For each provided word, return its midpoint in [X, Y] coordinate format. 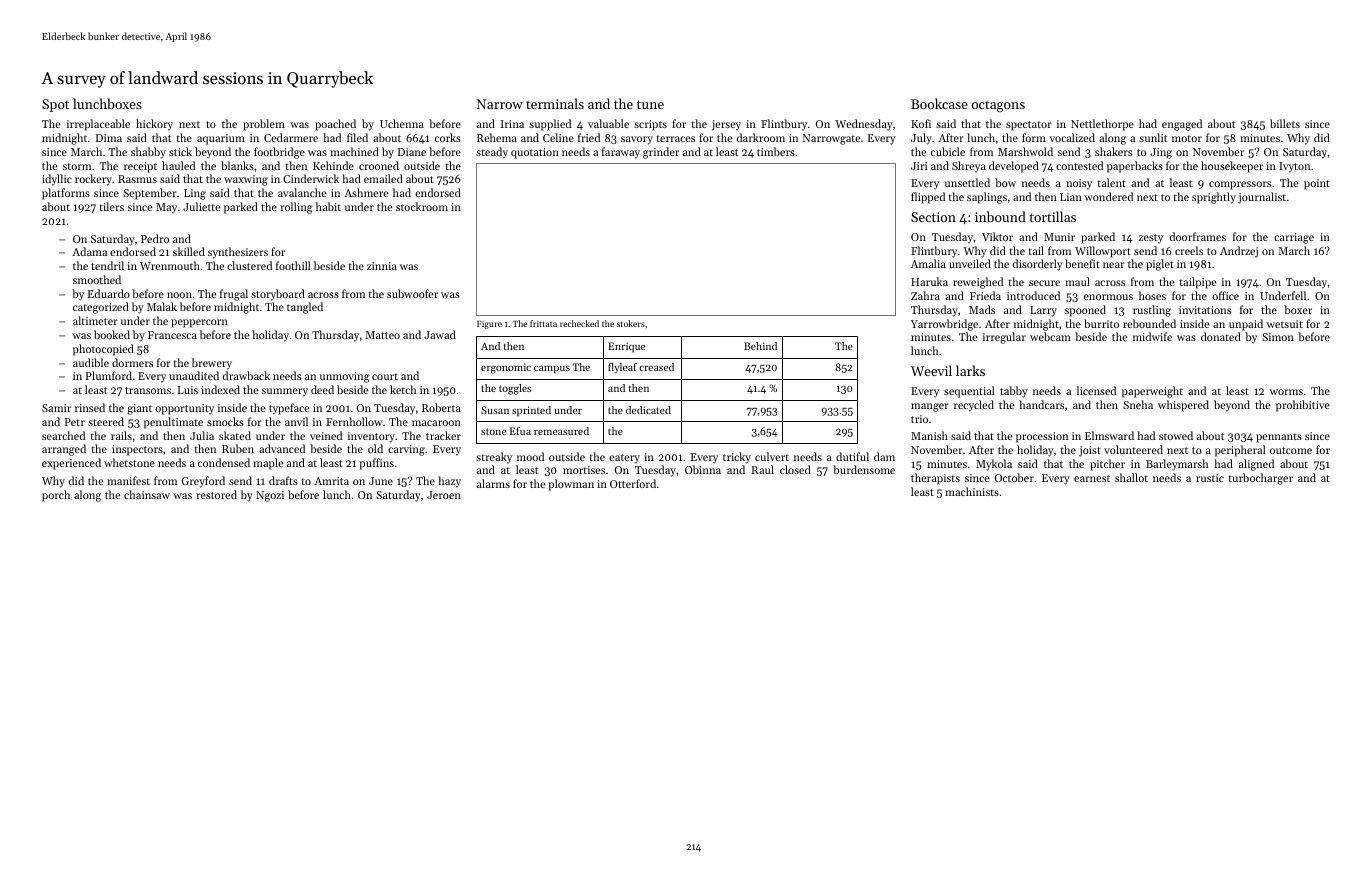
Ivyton [1294, 167]
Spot [55, 105]
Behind [760, 346]
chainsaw [147, 494]
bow [1005, 182]
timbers [776, 151]
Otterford [633, 483]
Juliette [201, 206]
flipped [928, 198]
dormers [132, 362]
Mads [982, 309]
